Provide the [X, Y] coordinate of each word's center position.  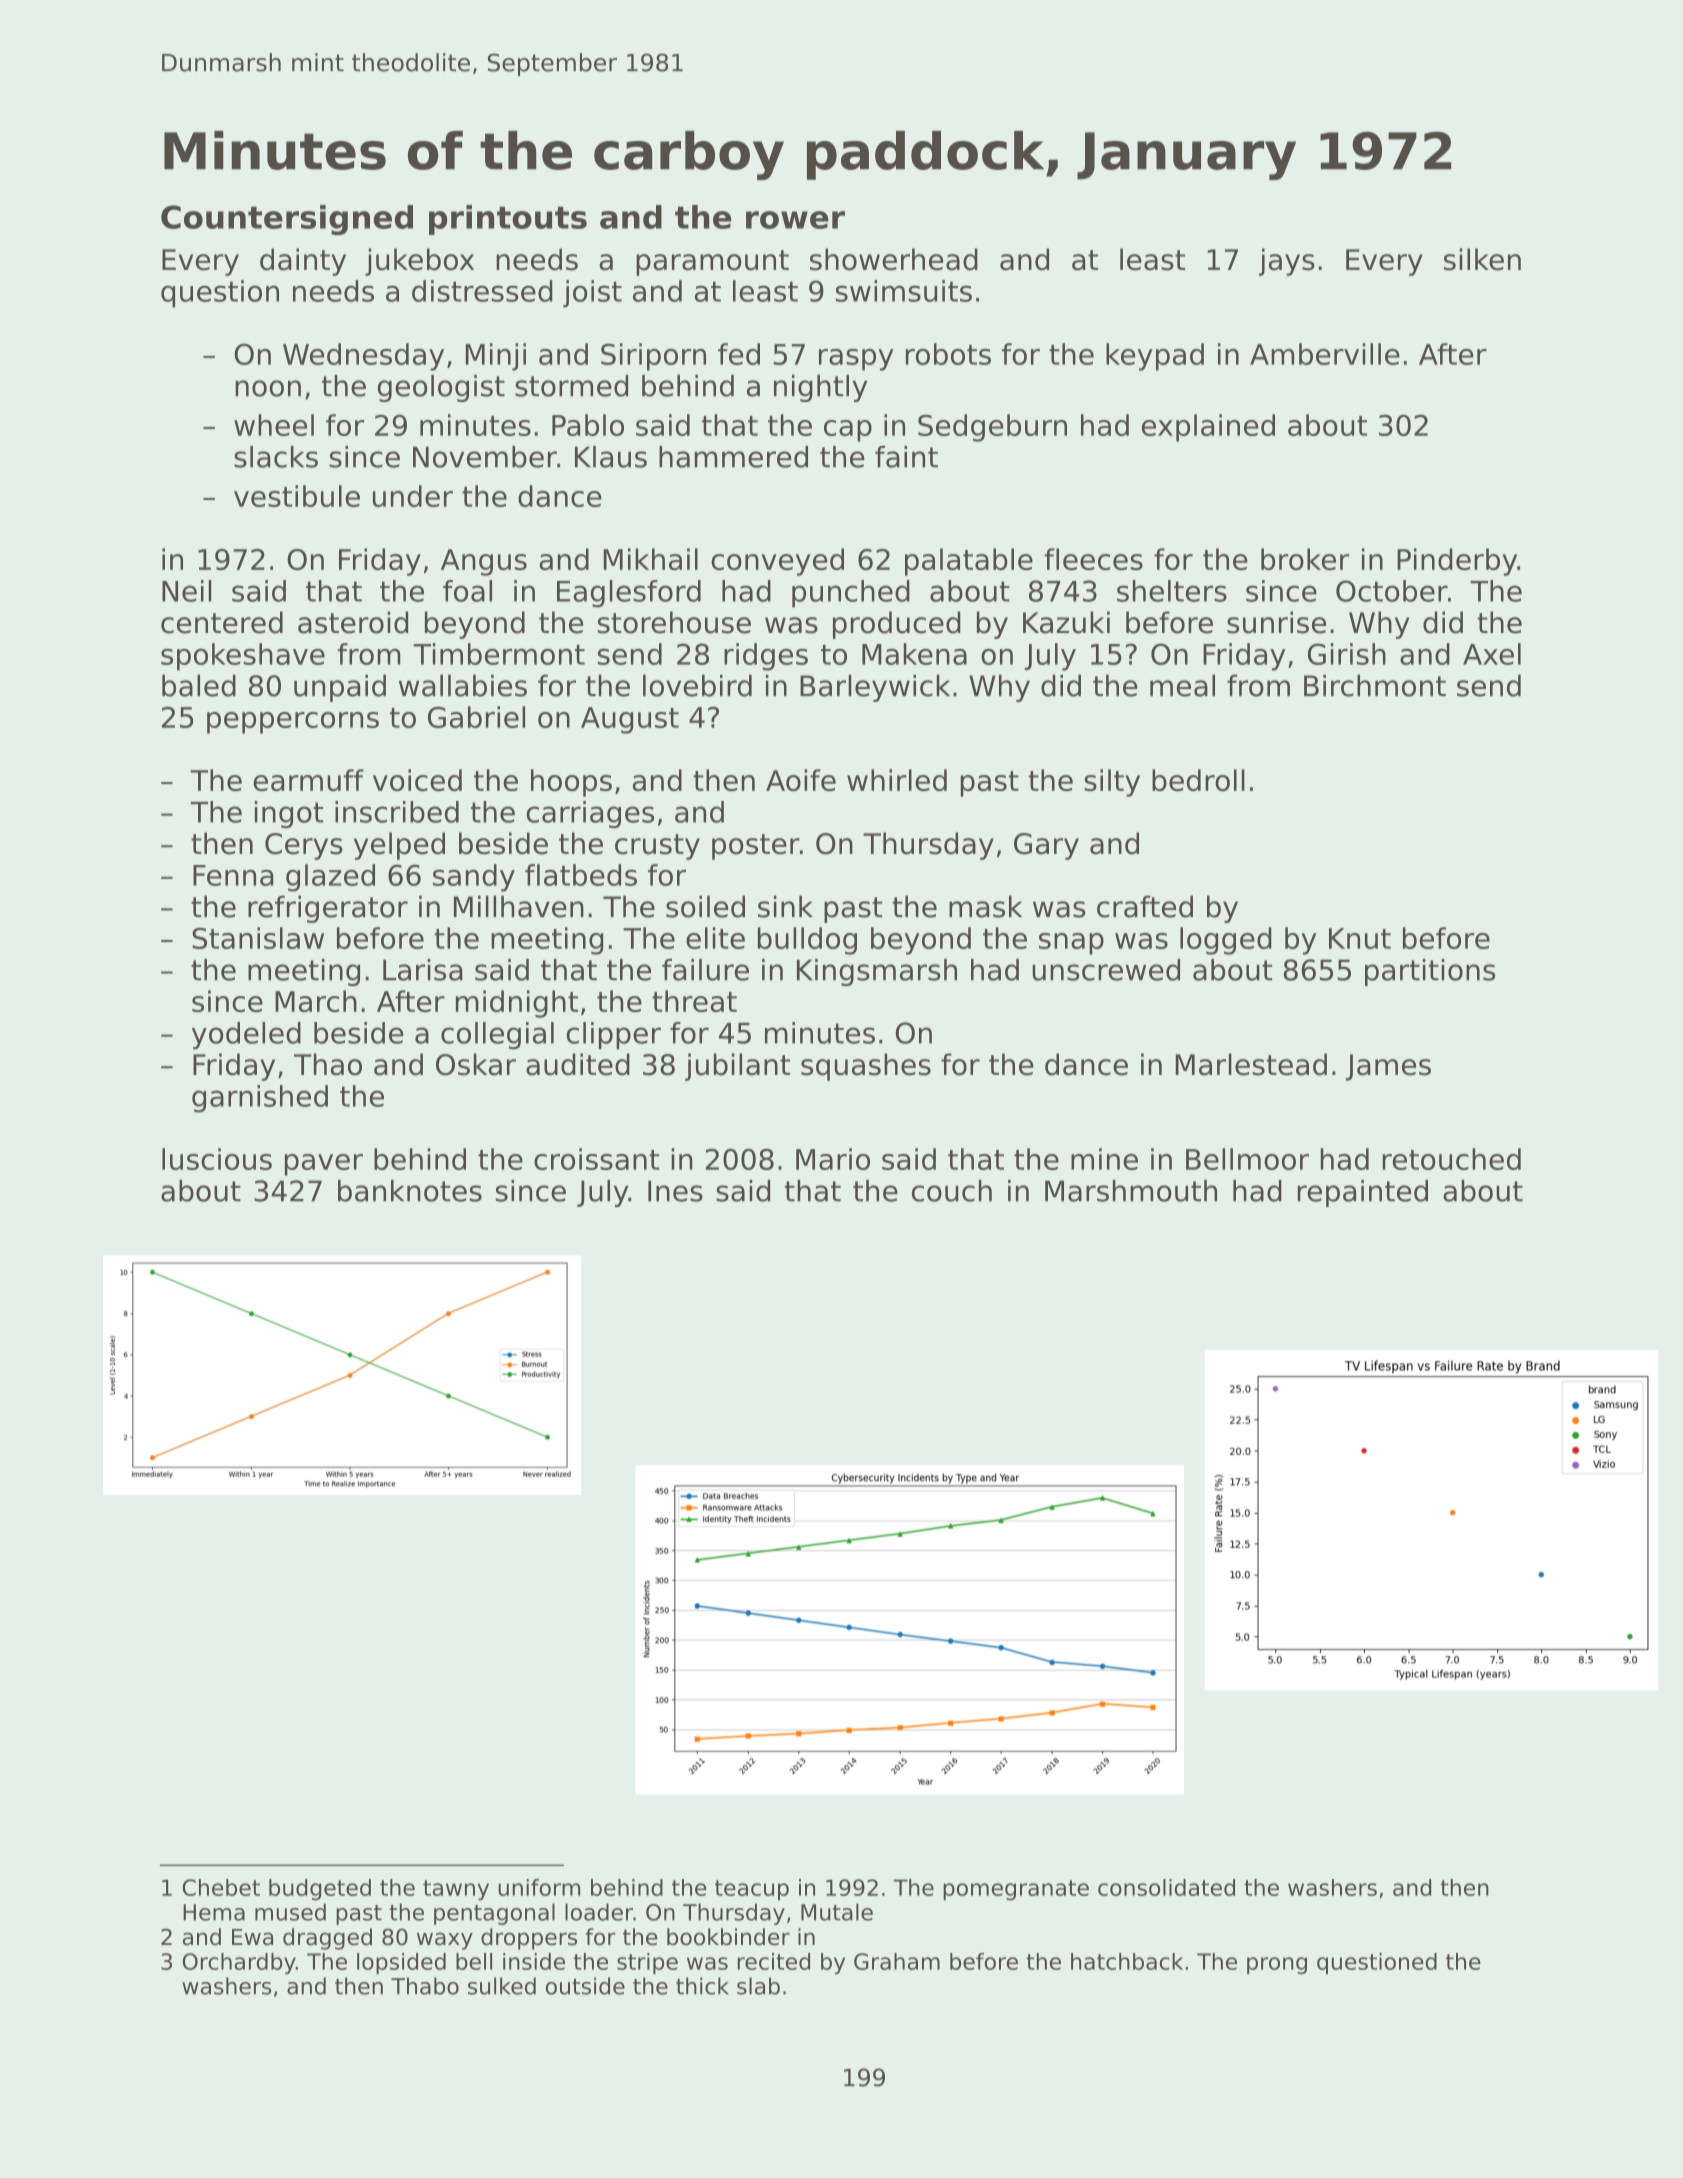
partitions [1430, 972]
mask [985, 906]
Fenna [233, 875]
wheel [274, 425]
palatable [969, 562]
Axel [1492, 654]
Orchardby [239, 1963]
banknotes [410, 1191]
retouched [1451, 1159]
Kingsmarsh [877, 972]
